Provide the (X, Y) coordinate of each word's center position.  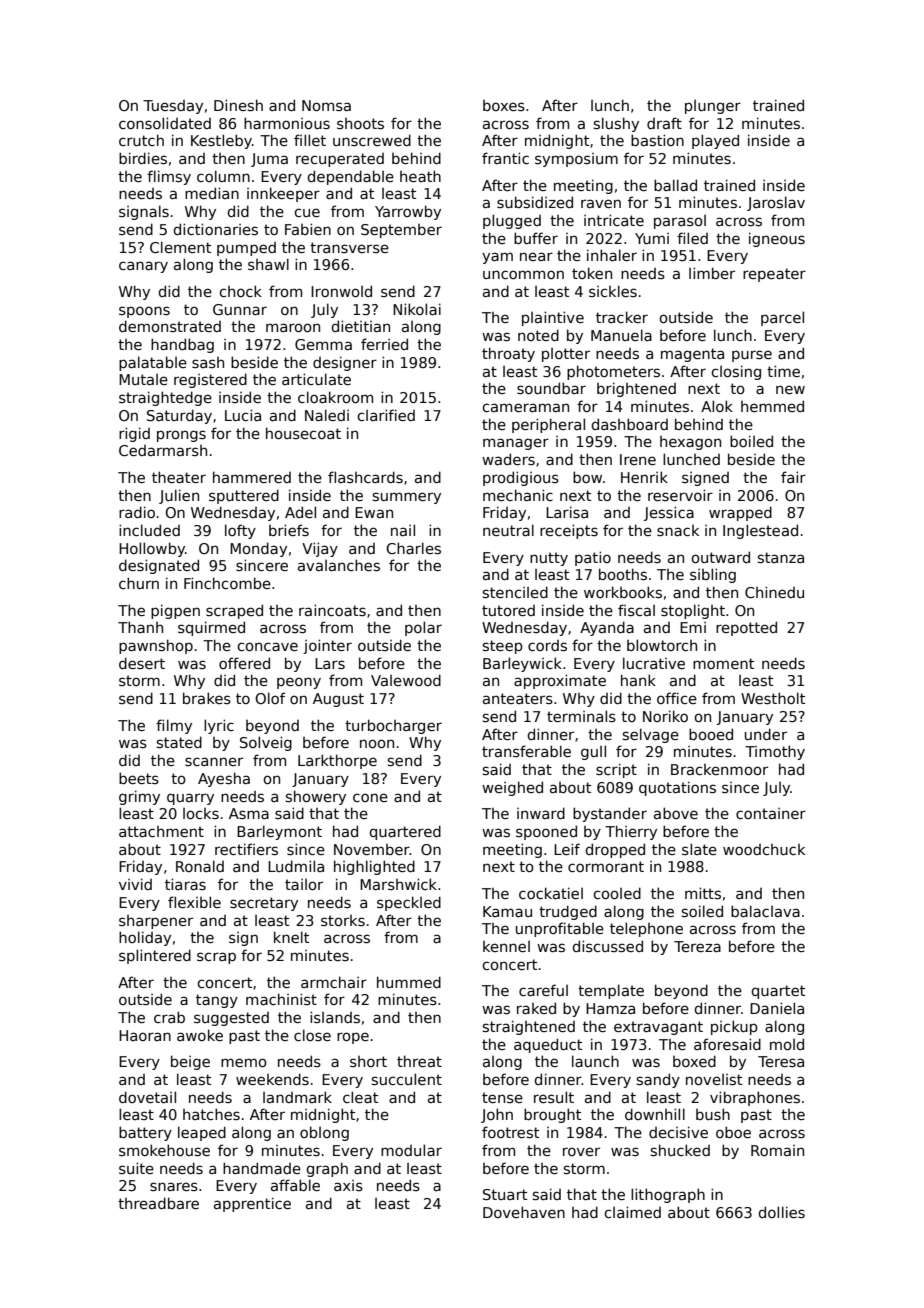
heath (420, 176)
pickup (734, 1027)
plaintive (553, 318)
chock (240, 291)
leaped (202, 1133)
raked (536, 1008)
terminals (581, 716)
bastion (657, 140)
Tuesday (173, 107)
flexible (194, 902)
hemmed (772, 406)
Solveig (266, 743)
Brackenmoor (719, 769)
